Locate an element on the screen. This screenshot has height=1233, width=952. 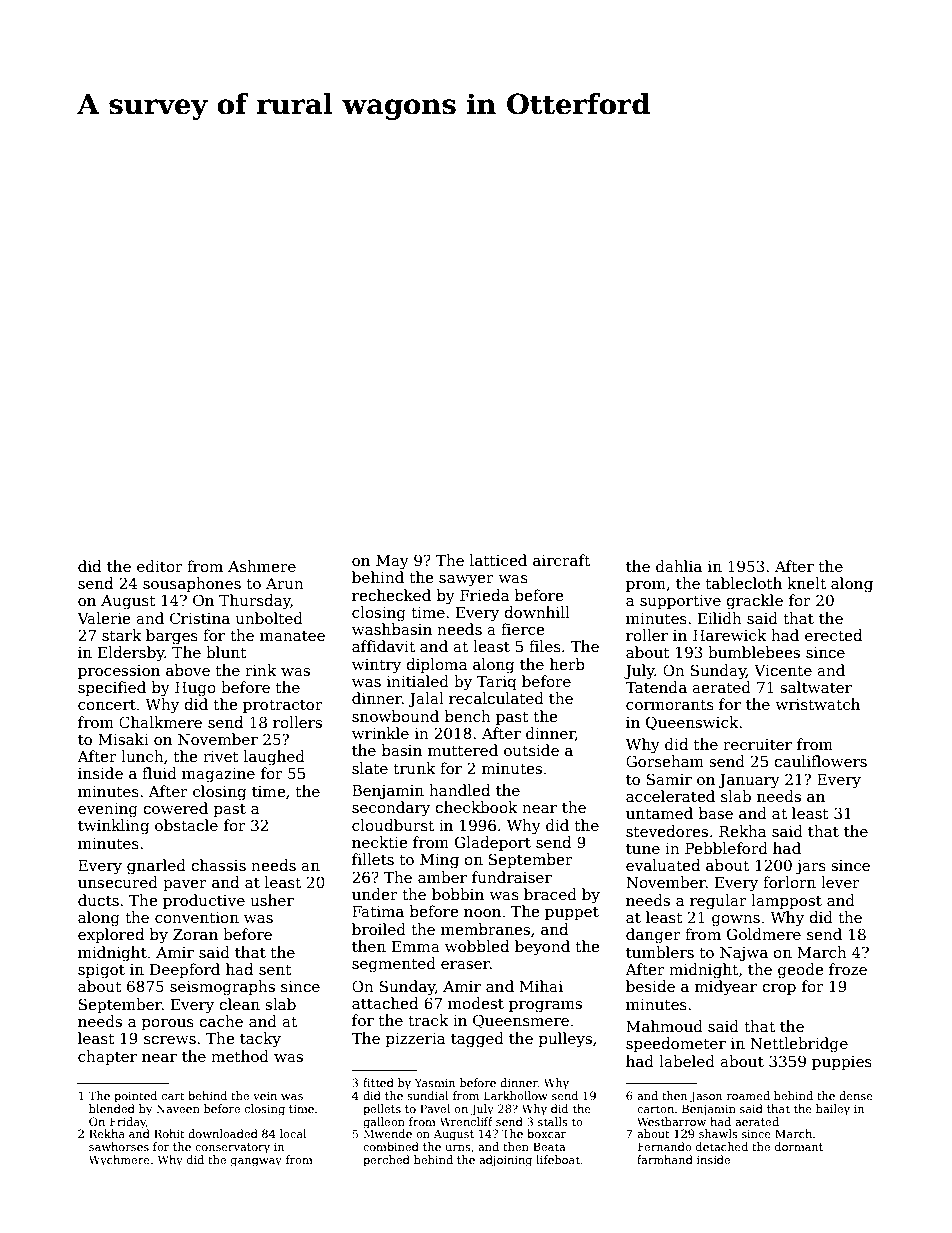
beyond is located at coordinates (542, 948).
